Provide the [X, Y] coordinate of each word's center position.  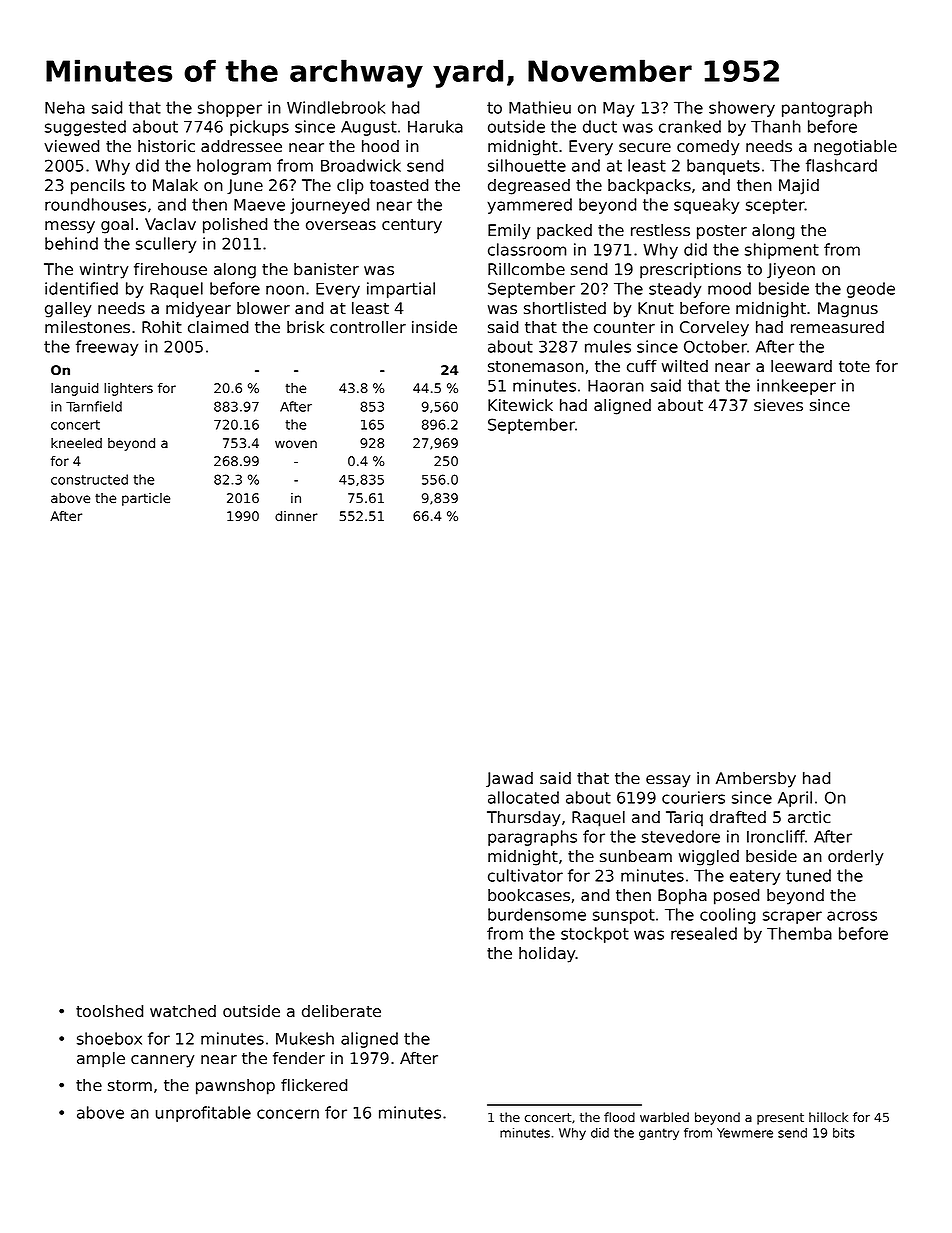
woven [296, 444]
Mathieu [540, 107]
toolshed [109, 1011]
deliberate [341, 1011]
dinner [296, 516]
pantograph [827, 109]
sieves [778, 405]
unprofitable [203, 1114]
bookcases [529, 895]
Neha [65, 107]
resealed [704, 933]
